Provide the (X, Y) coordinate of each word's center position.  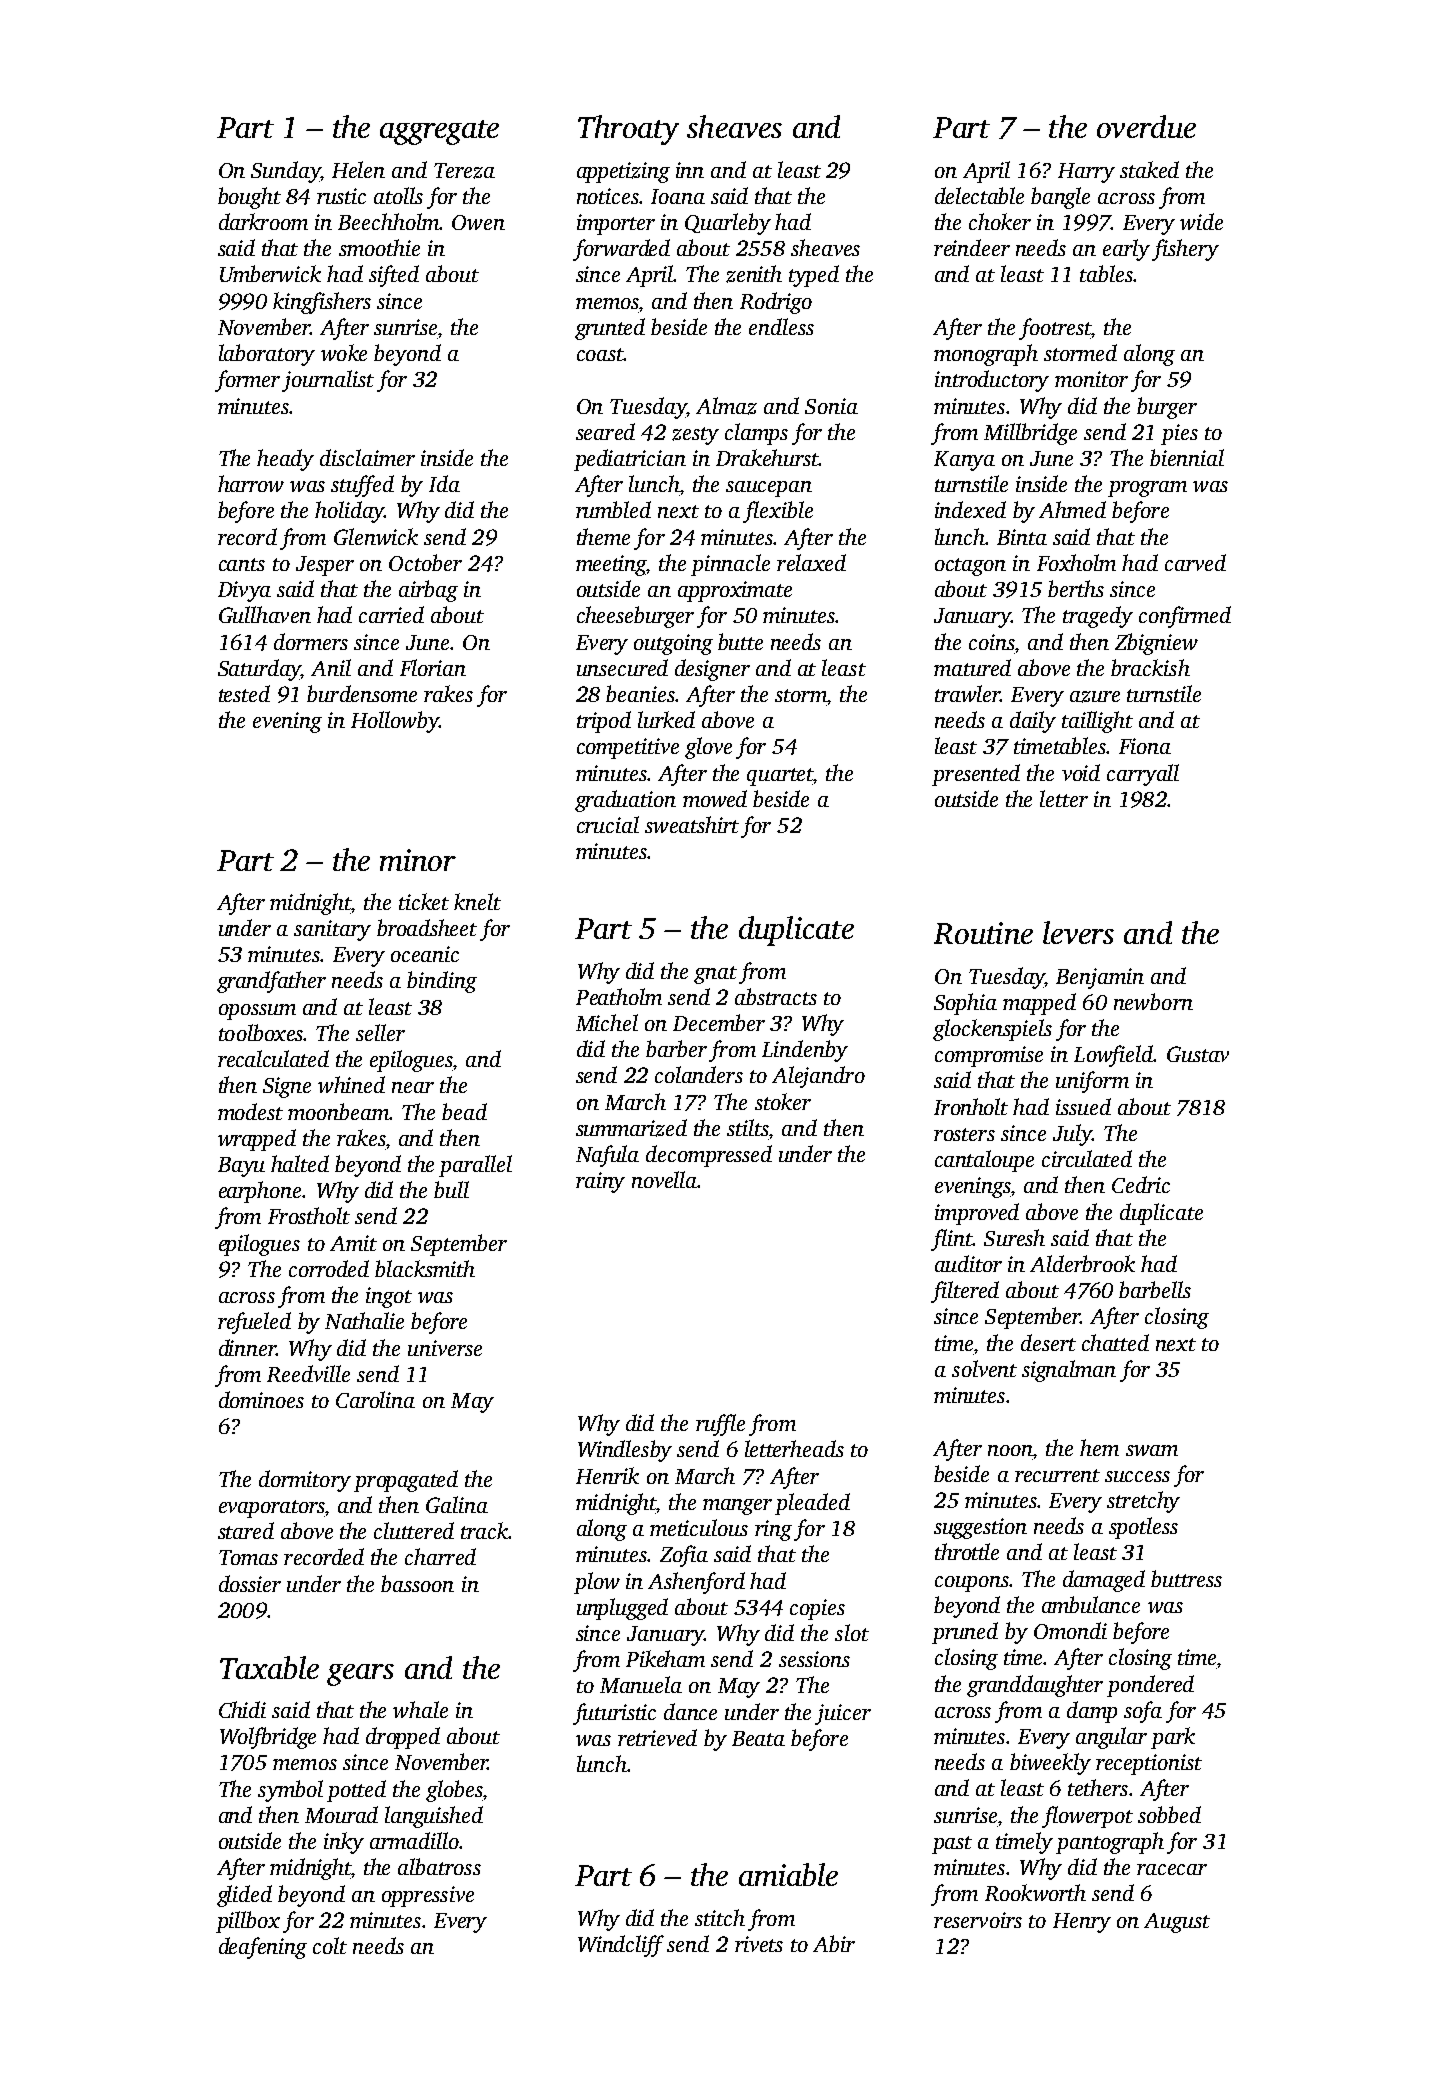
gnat (715, 975)
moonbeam (339, 1111)
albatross (439, 1866)
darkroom (263, 221)
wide (1201, 221)
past (952, 1845)
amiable (788, 1874)
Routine (983, 933)
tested (244, 693)
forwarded (621, 250)
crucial (608, 824)
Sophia (965, 1004)
